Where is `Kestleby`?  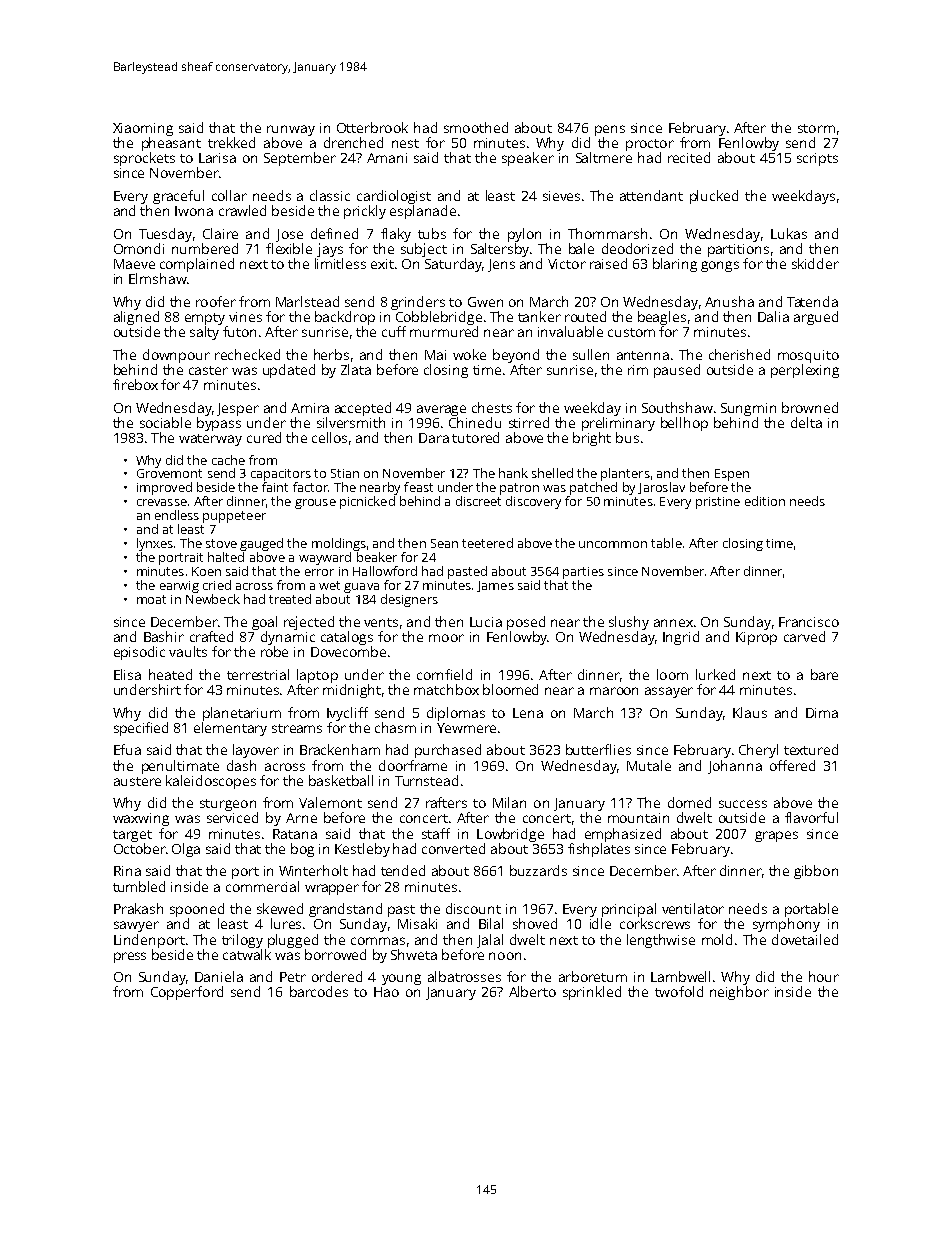
Kestleby is located at coordinates (362, 850).
